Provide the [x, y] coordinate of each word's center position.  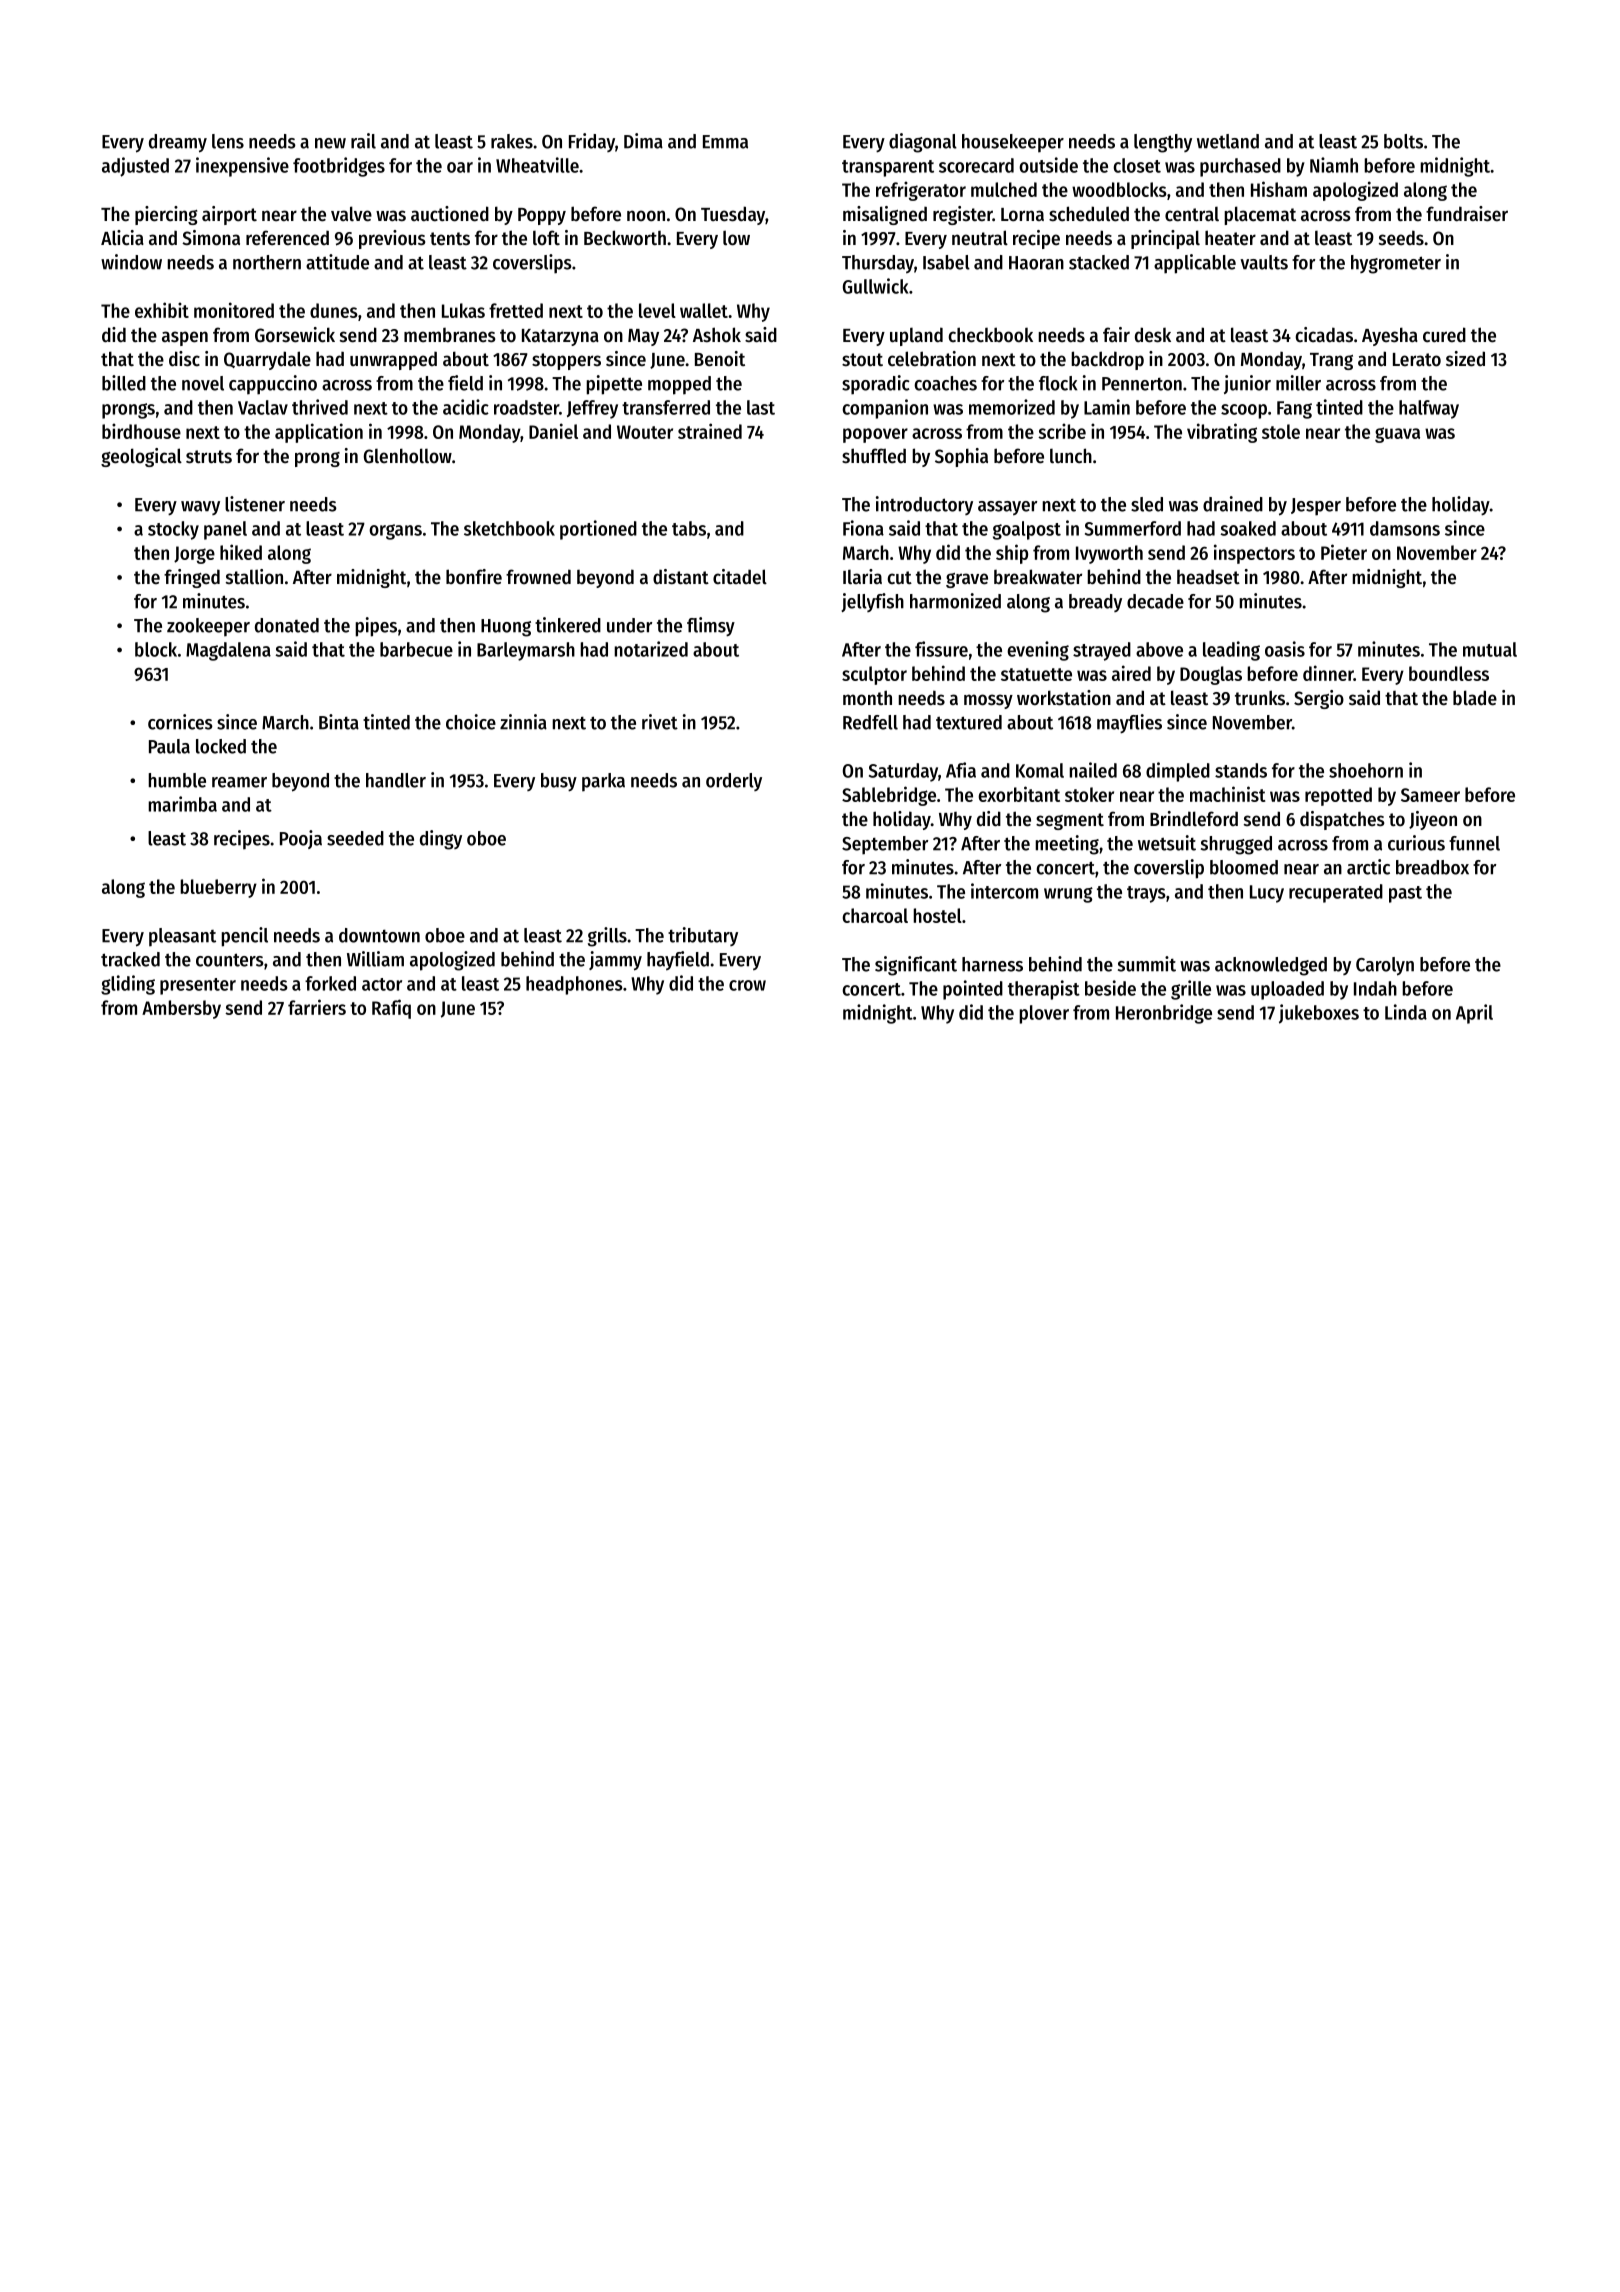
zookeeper [208, 627]
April [1474, 1014]
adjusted [135, 167]
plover [1044, 1014]
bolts [1403, 141]
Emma [725, 142]
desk [1153, 335]
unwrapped [393, 360]
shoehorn [1366, 770]
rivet [660, 722]
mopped [679, 385]
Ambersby [181, 1009]
